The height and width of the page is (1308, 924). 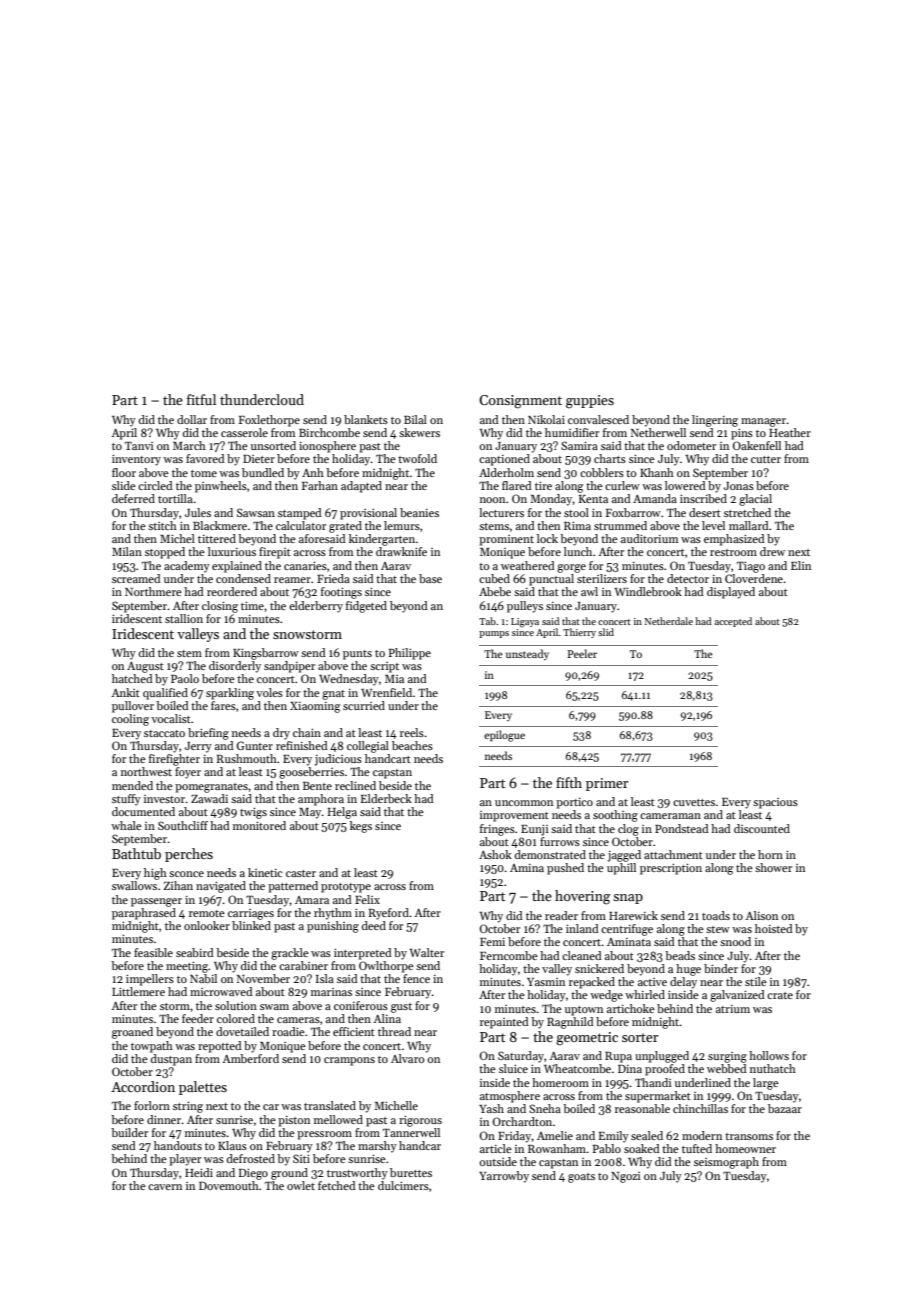 What do you see at coordinates (412, 745) in the page?
I see `beaches` at bounding box center [412, 745].
